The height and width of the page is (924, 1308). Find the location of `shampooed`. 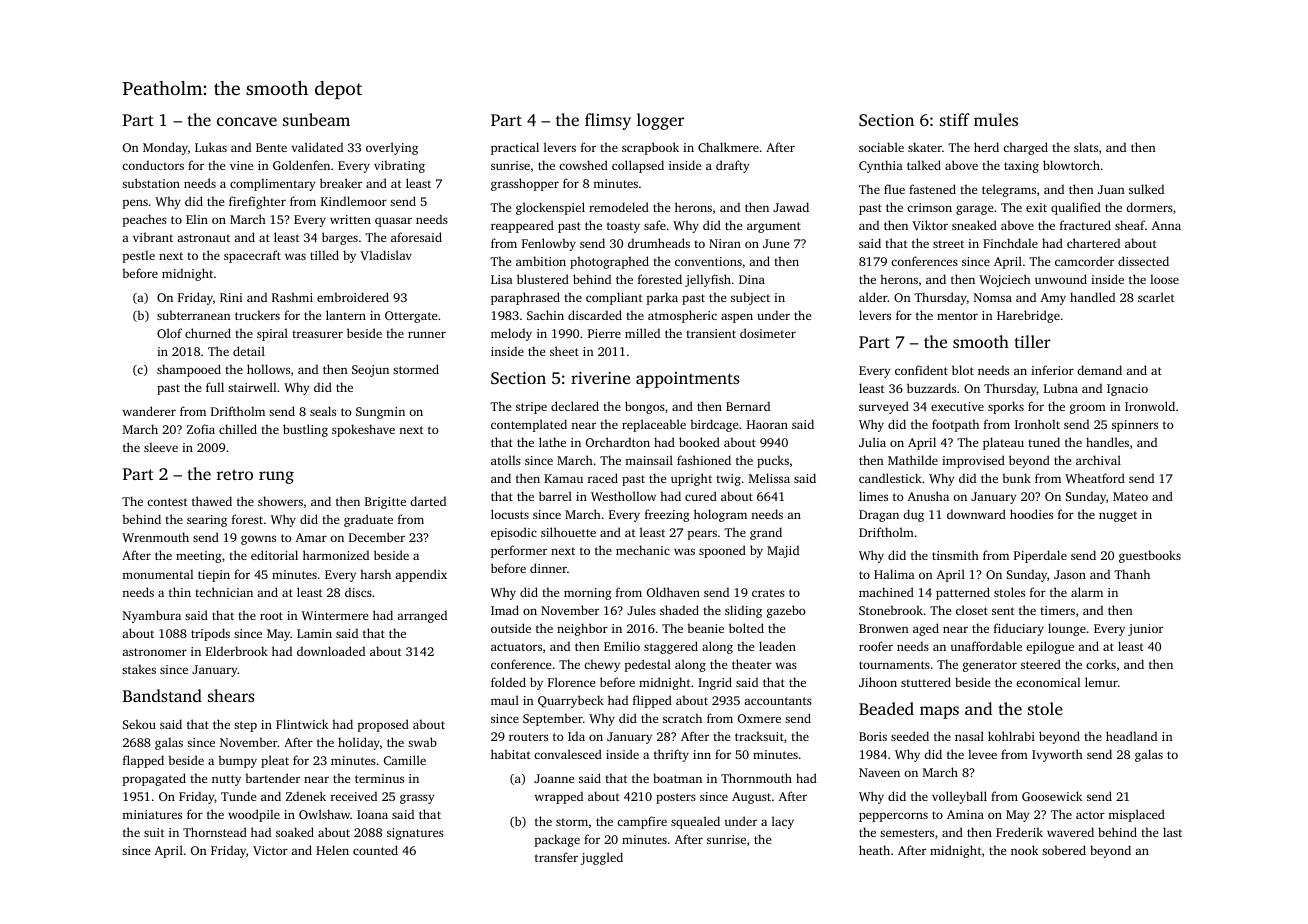

shampooed is located at coordinates (189, 370).
